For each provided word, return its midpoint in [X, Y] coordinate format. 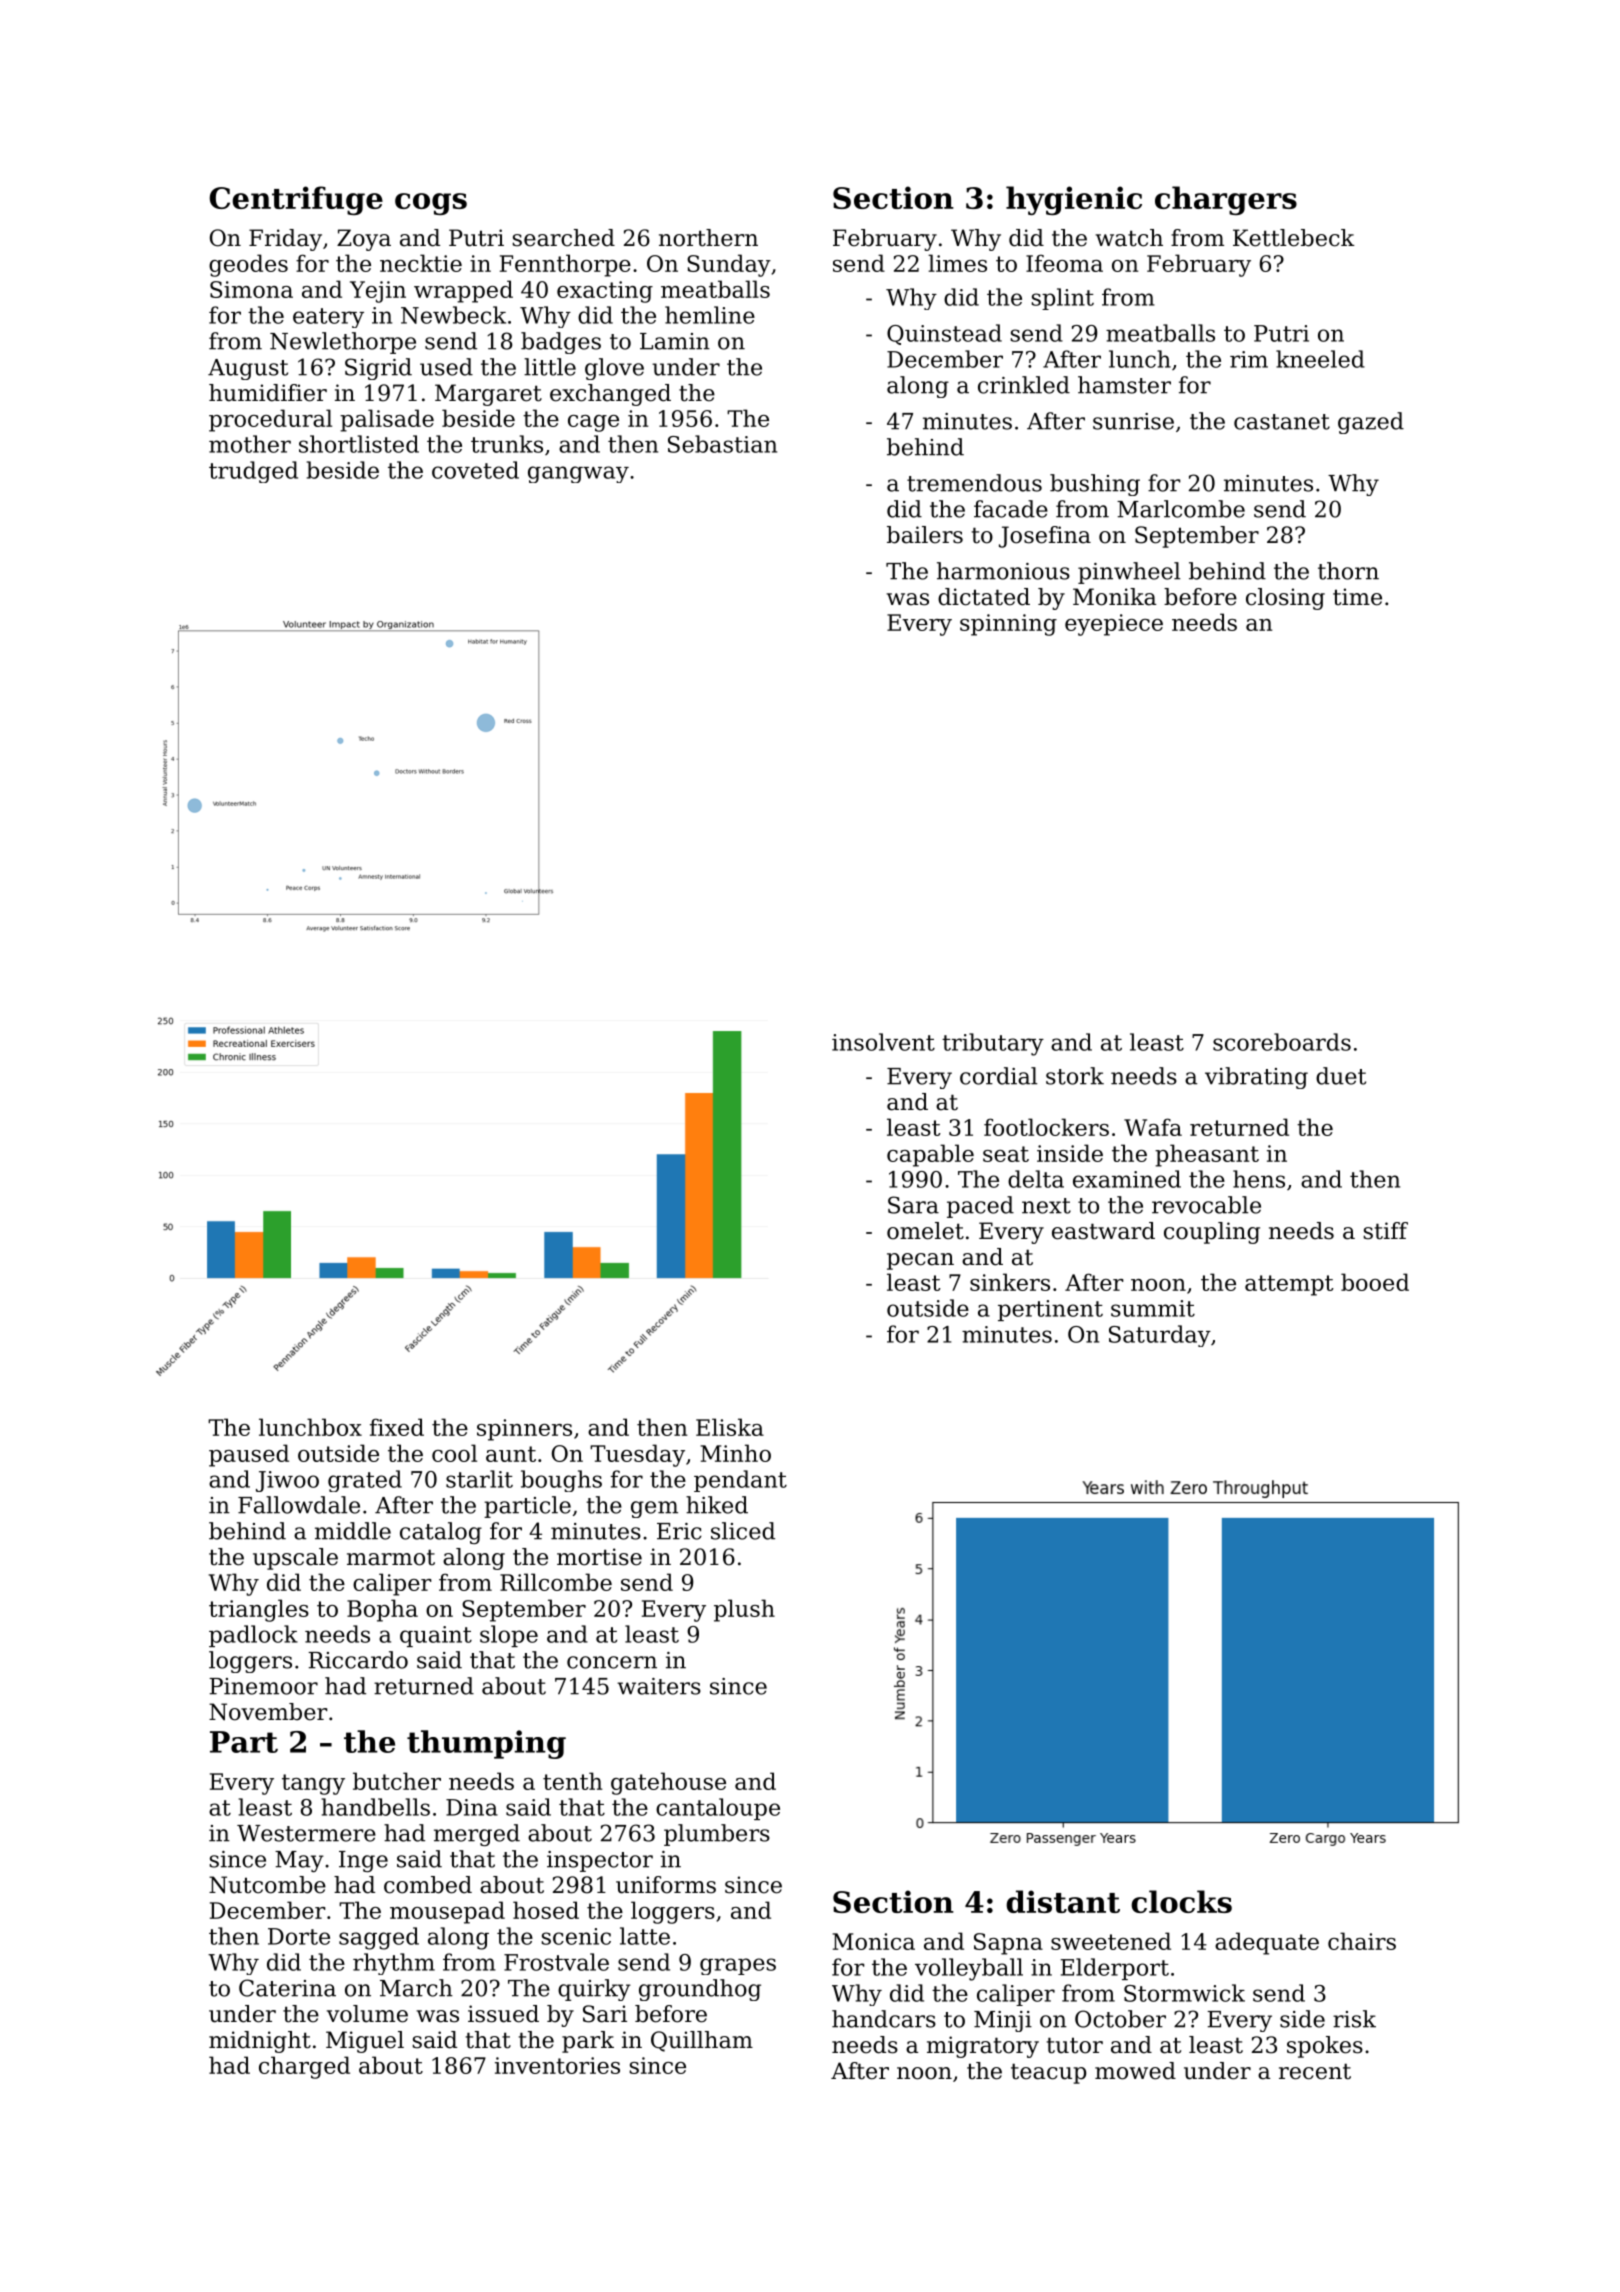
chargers [1226, 200]
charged [304, 2067]
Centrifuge [296, 200]
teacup [1048, 2073]
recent [1315, 2071]
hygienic [1074, 200]
